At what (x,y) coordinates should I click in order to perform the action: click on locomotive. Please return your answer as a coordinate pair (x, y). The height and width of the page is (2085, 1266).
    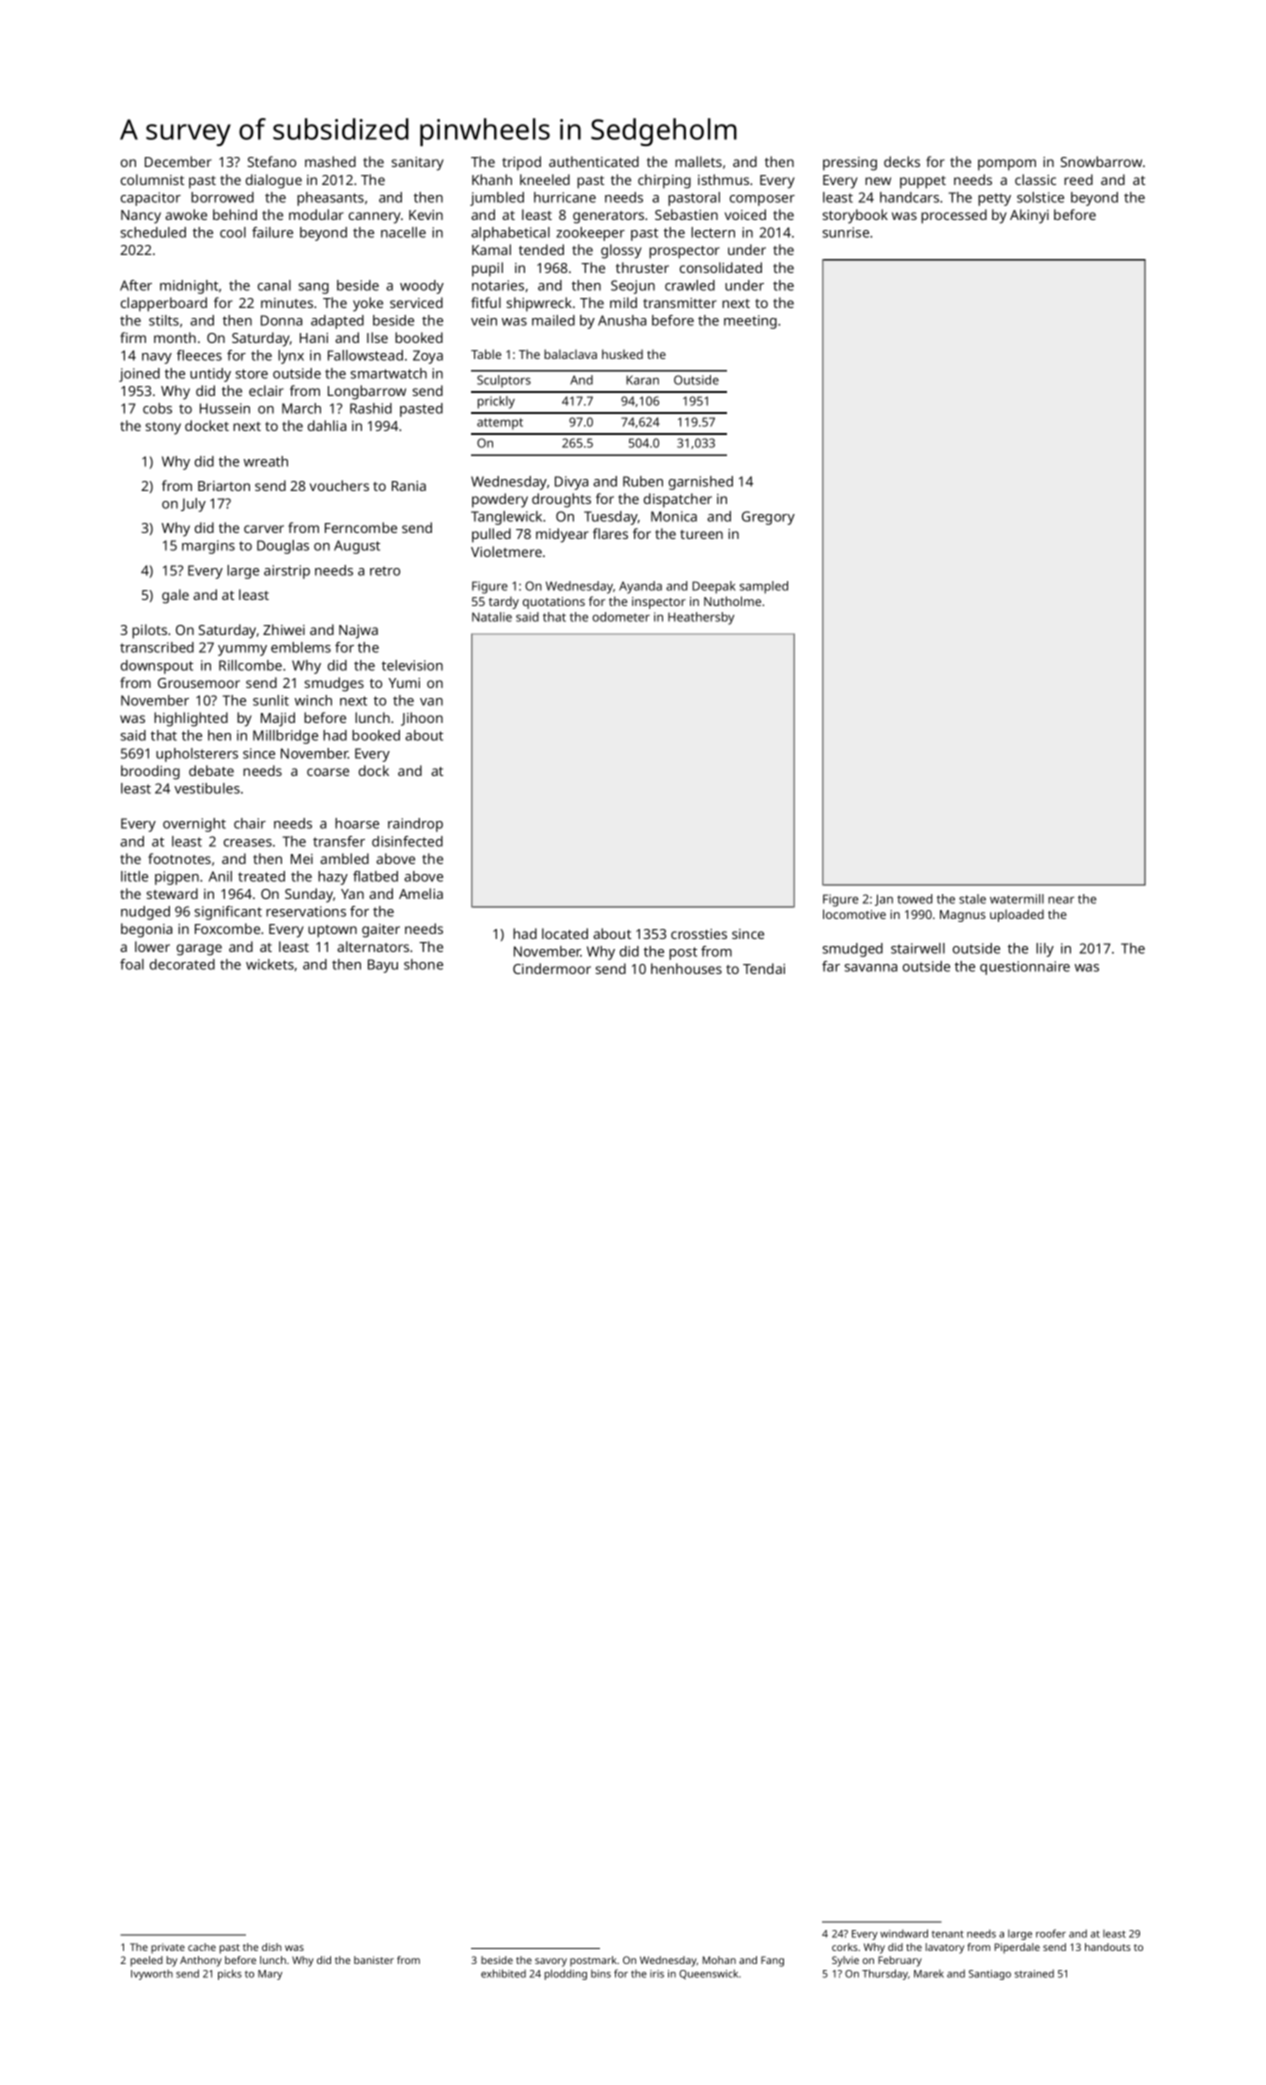
    Looking at the image, I should click on (854, 914).
